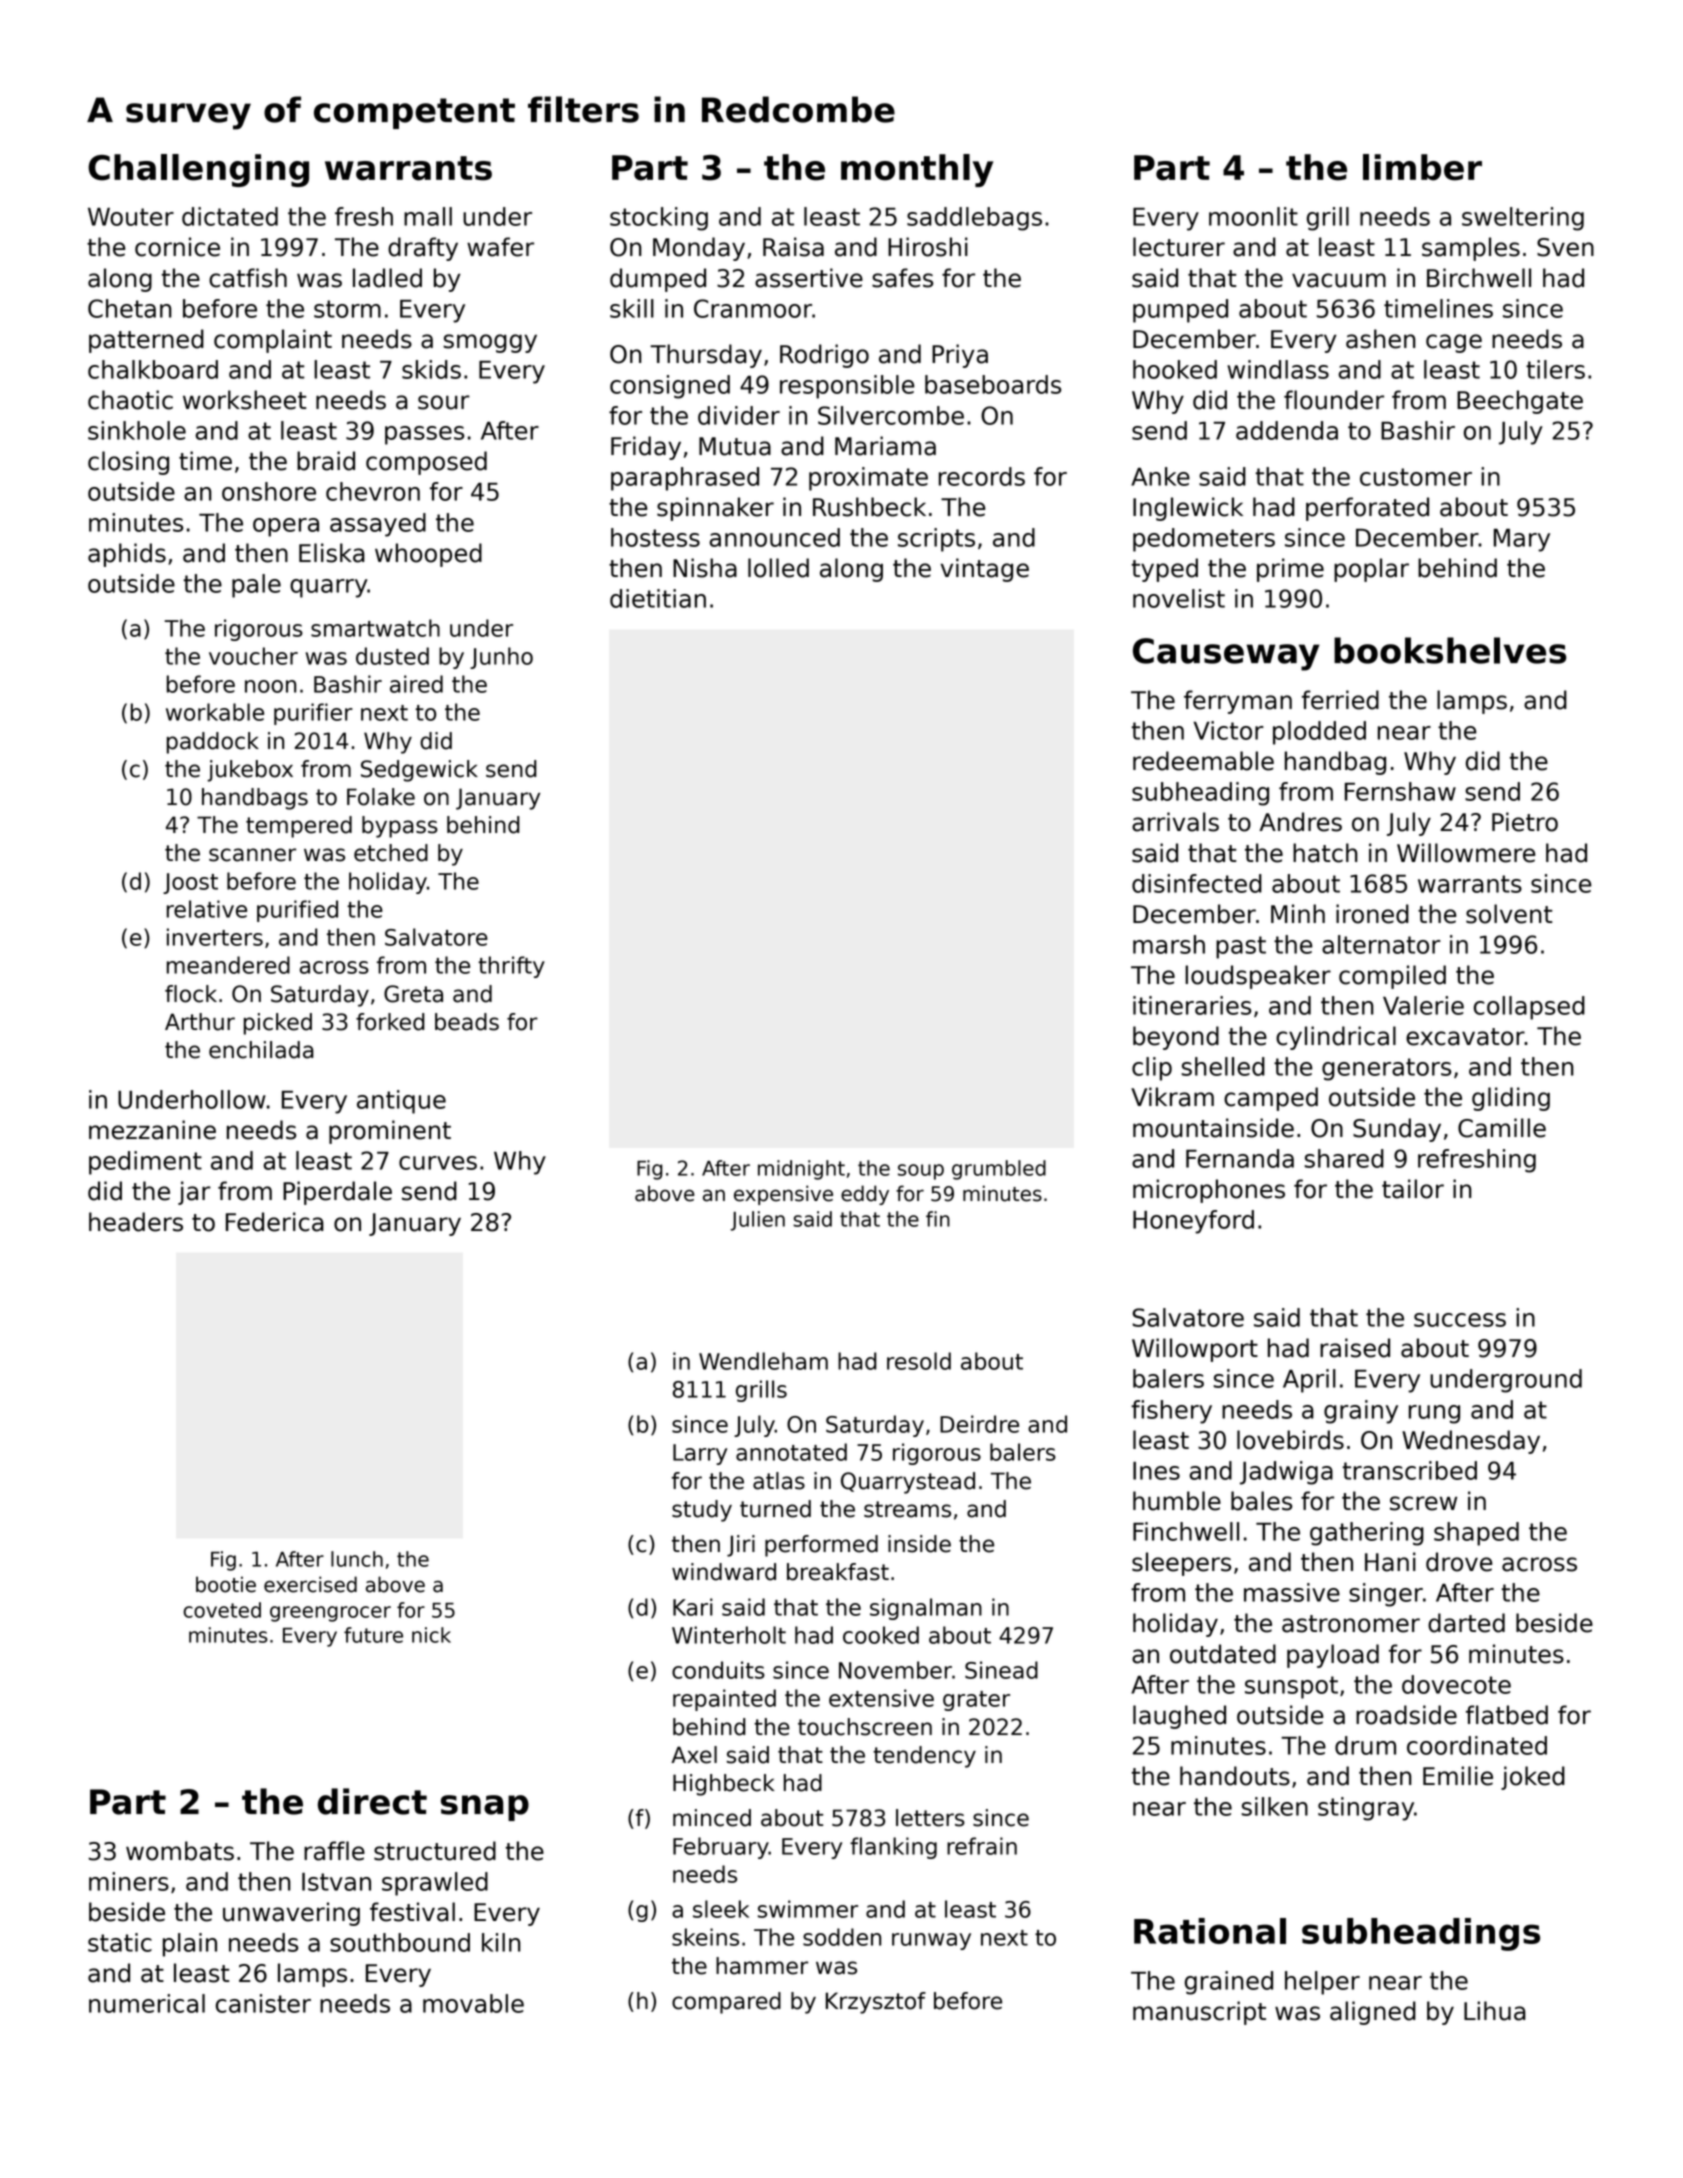  What do you see at coordinates (291, 1914) in the screenshot?
I see `unwavering` at bounding box center [291, 1914].
